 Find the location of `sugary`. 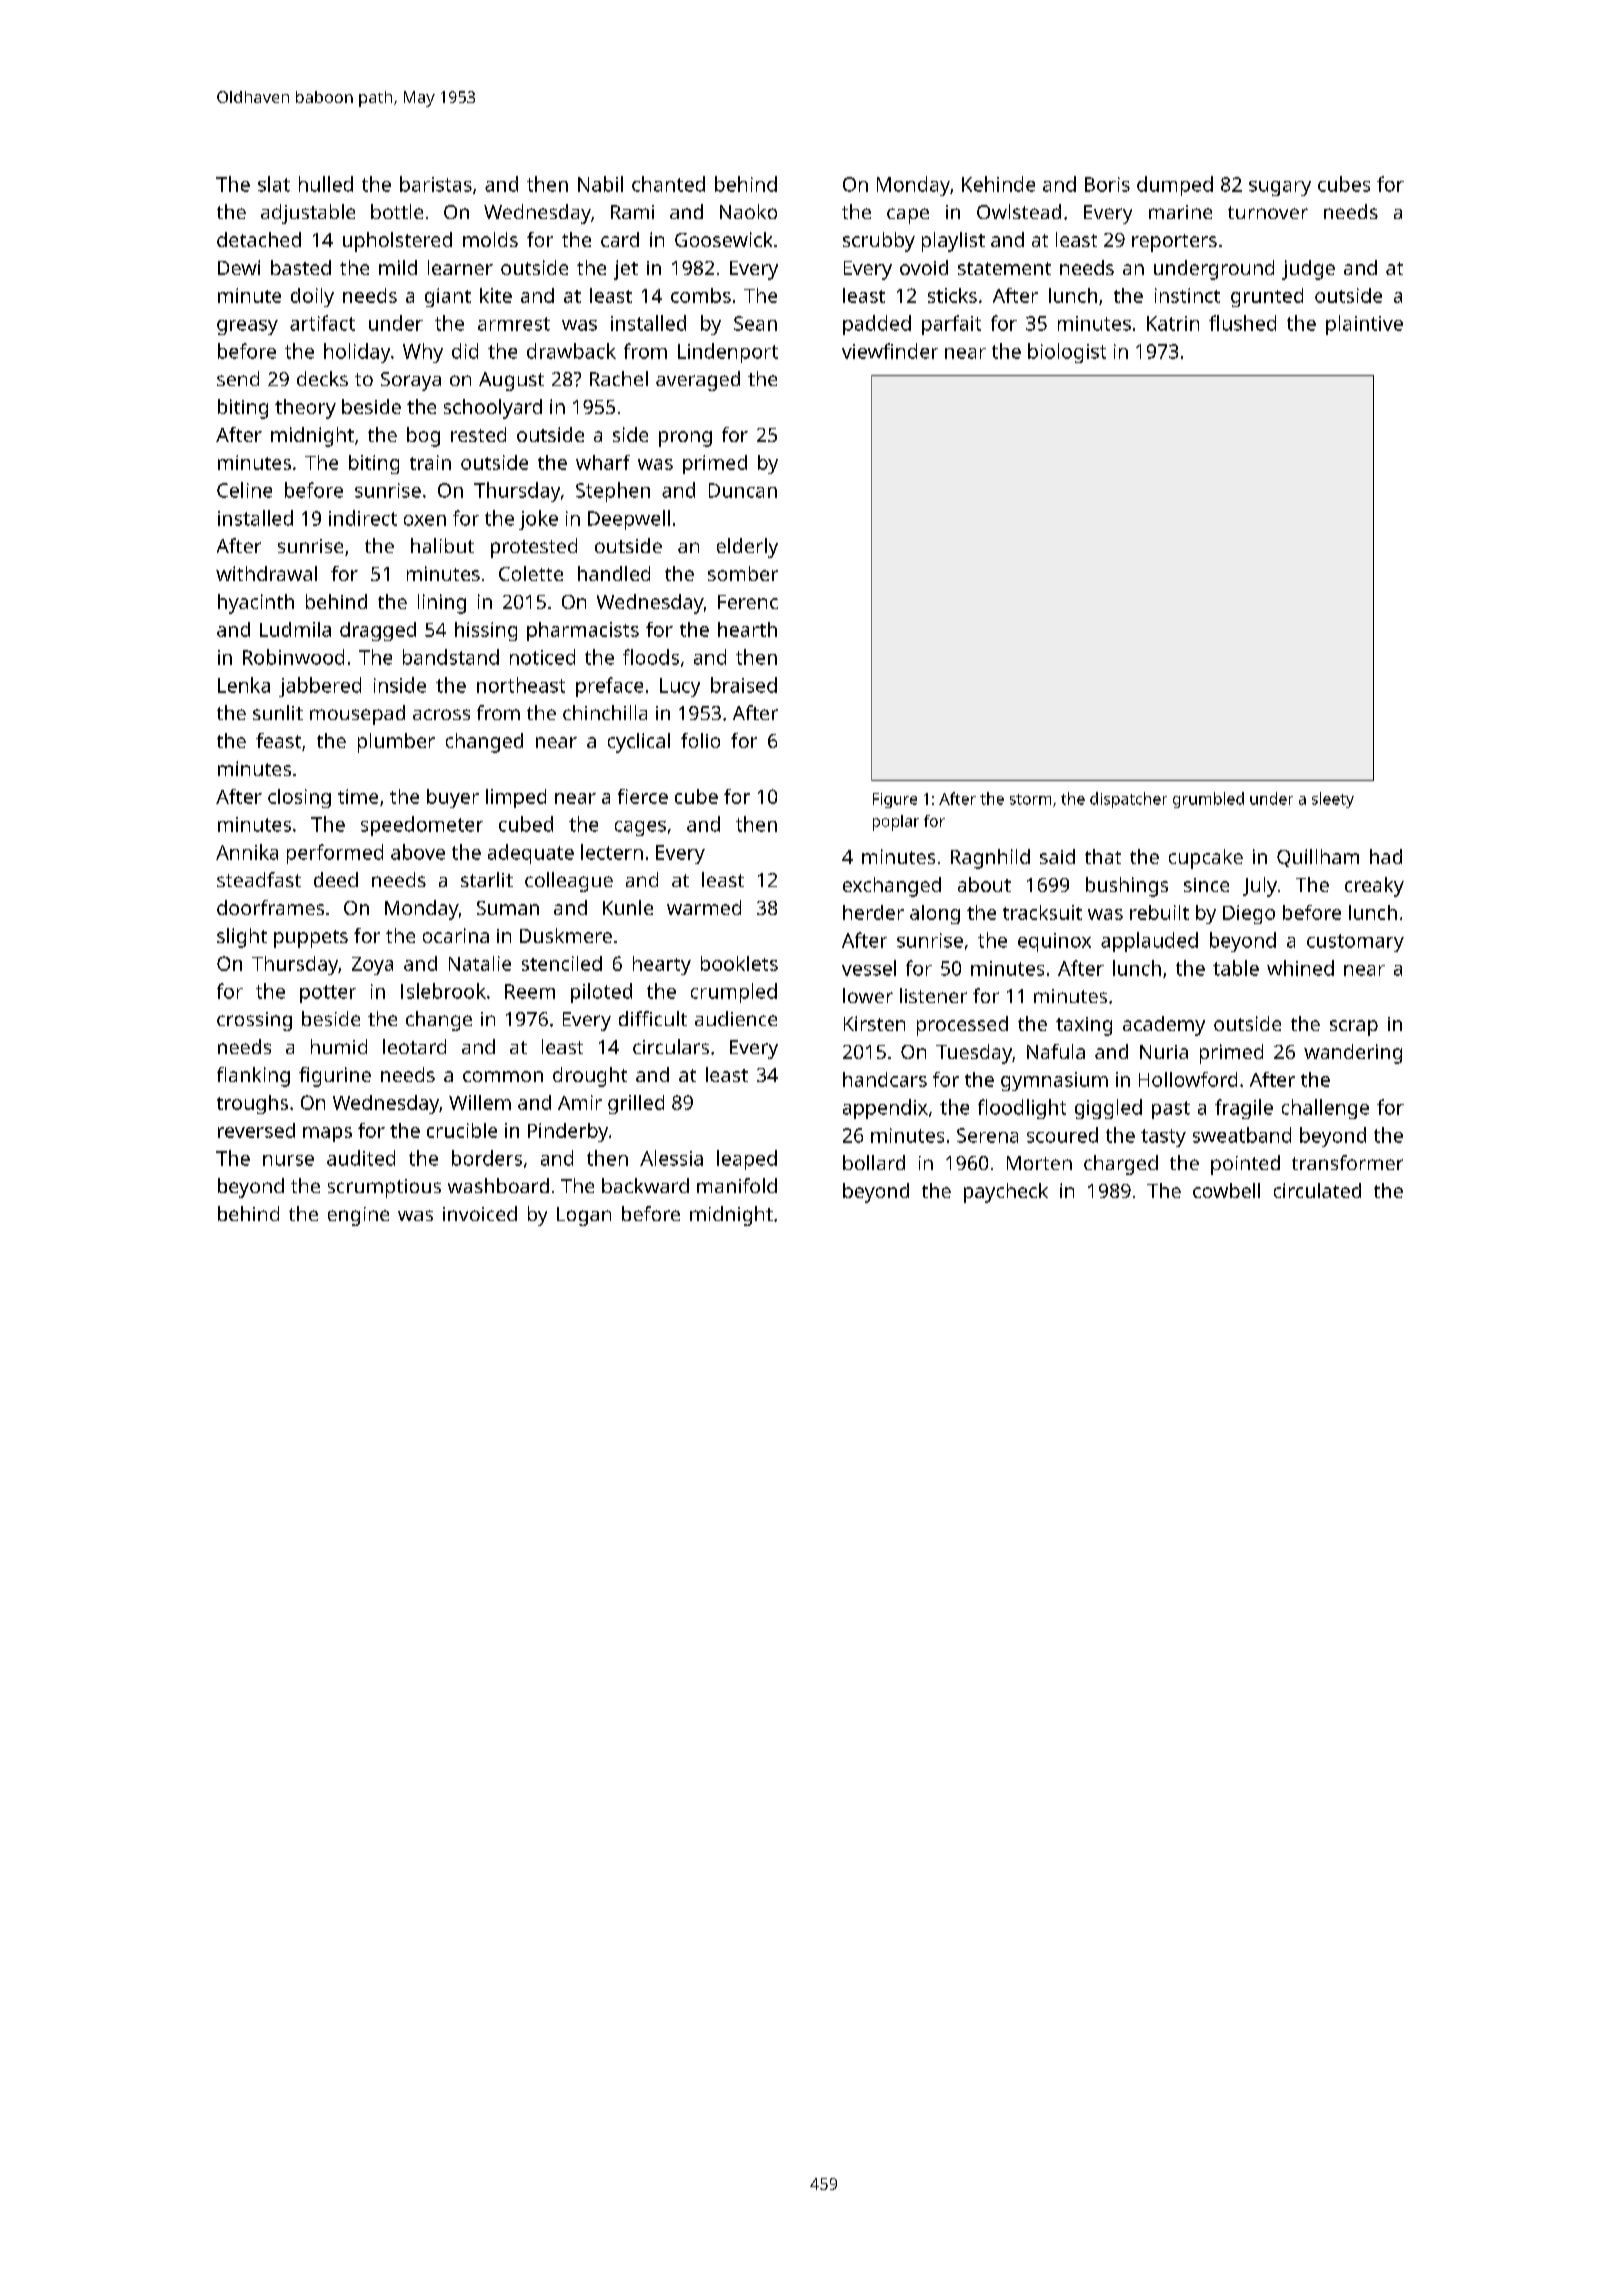

sugary is located at coordinates (1280, 188).
